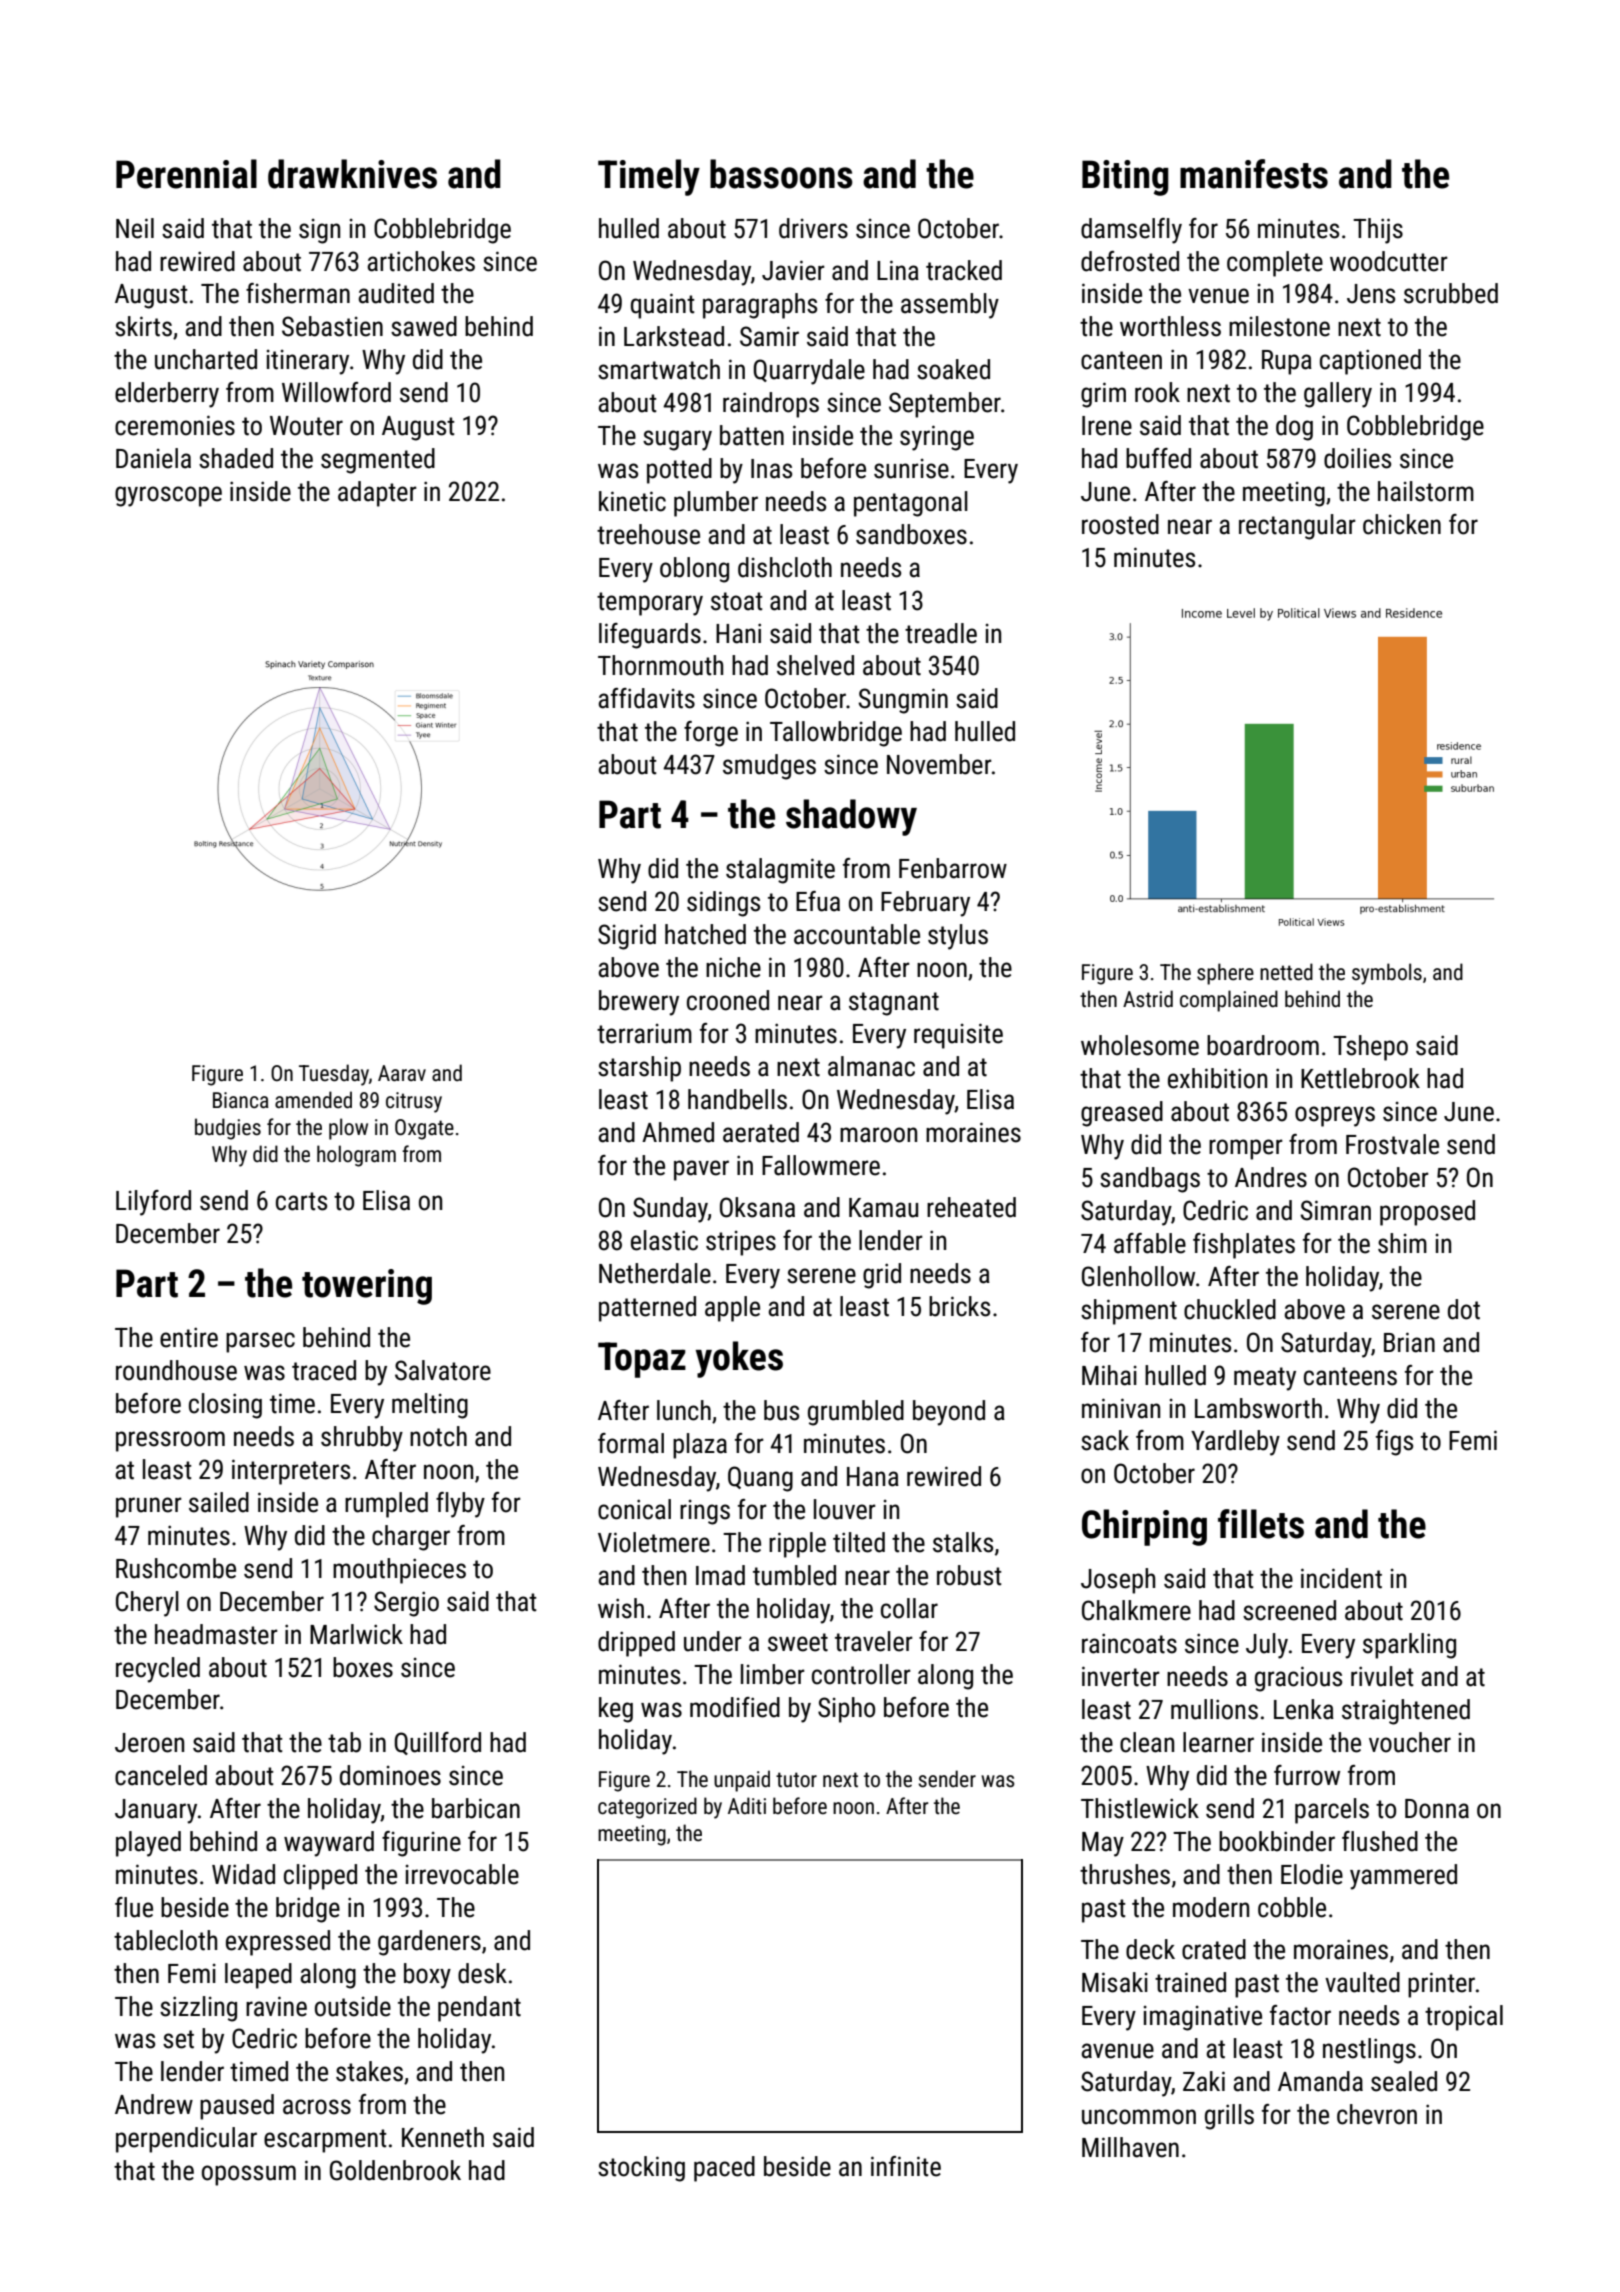  I want to click on Andres, so click(1271, 1177).
